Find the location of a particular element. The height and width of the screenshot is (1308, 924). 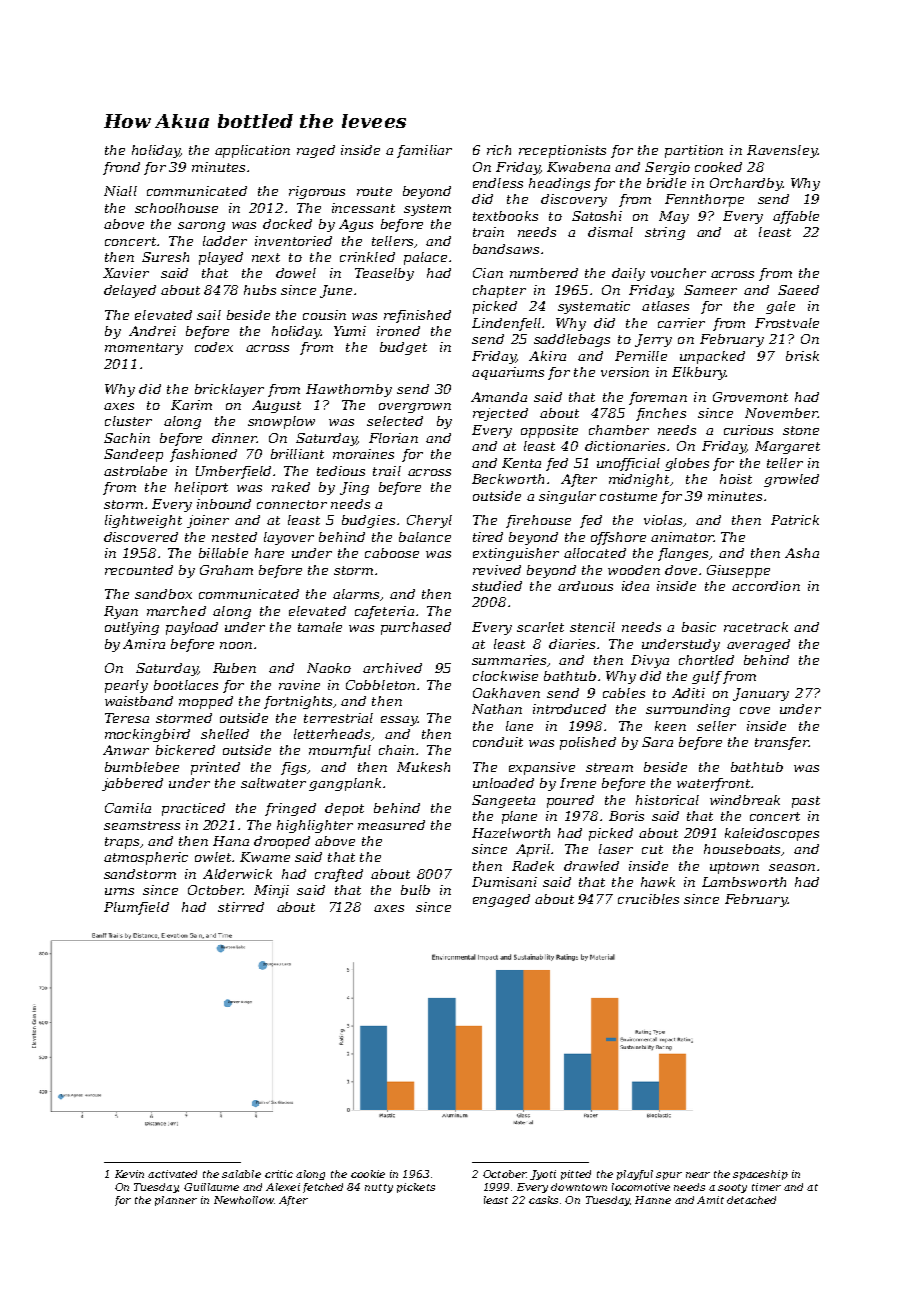

Pernille is located at coordinates (641, 356).
